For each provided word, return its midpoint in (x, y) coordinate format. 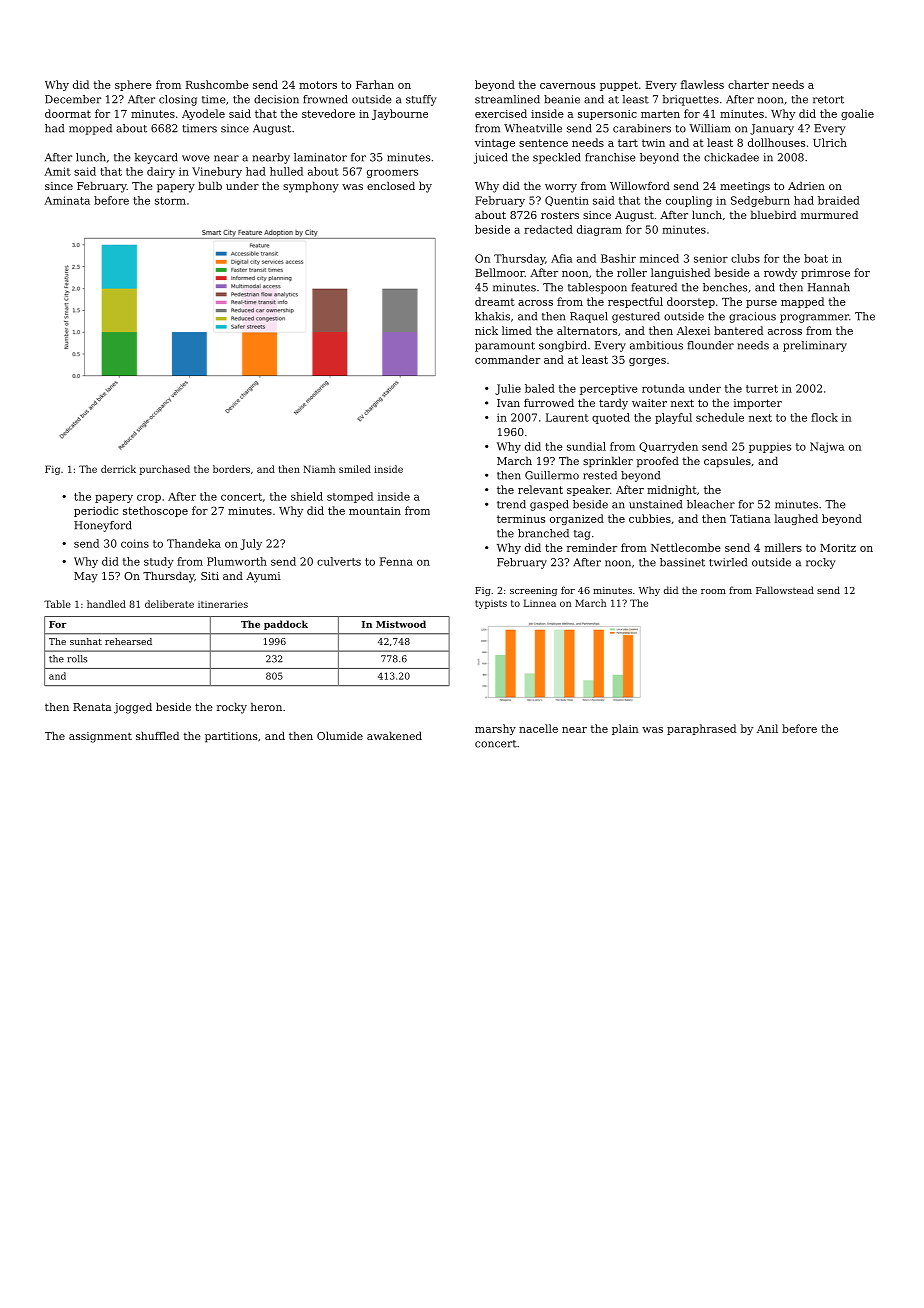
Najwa (827, 447)
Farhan (375, 84)
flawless (702, 84)
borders (231, 469)
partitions (231, 737)
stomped (350, 497)
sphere (133, 85)
